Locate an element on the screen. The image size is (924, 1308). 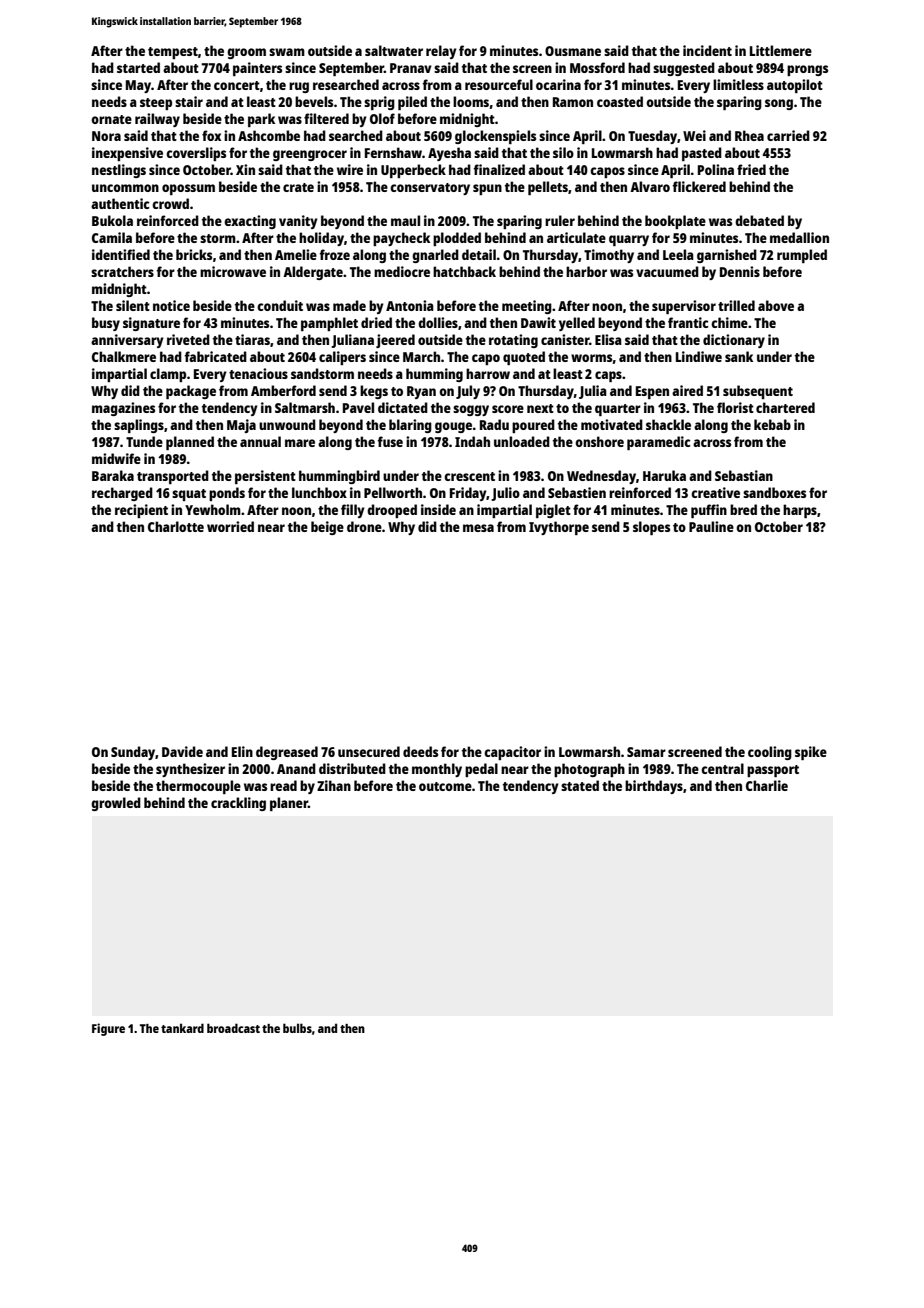
Littlemere is located at coordinates (781, 50).
